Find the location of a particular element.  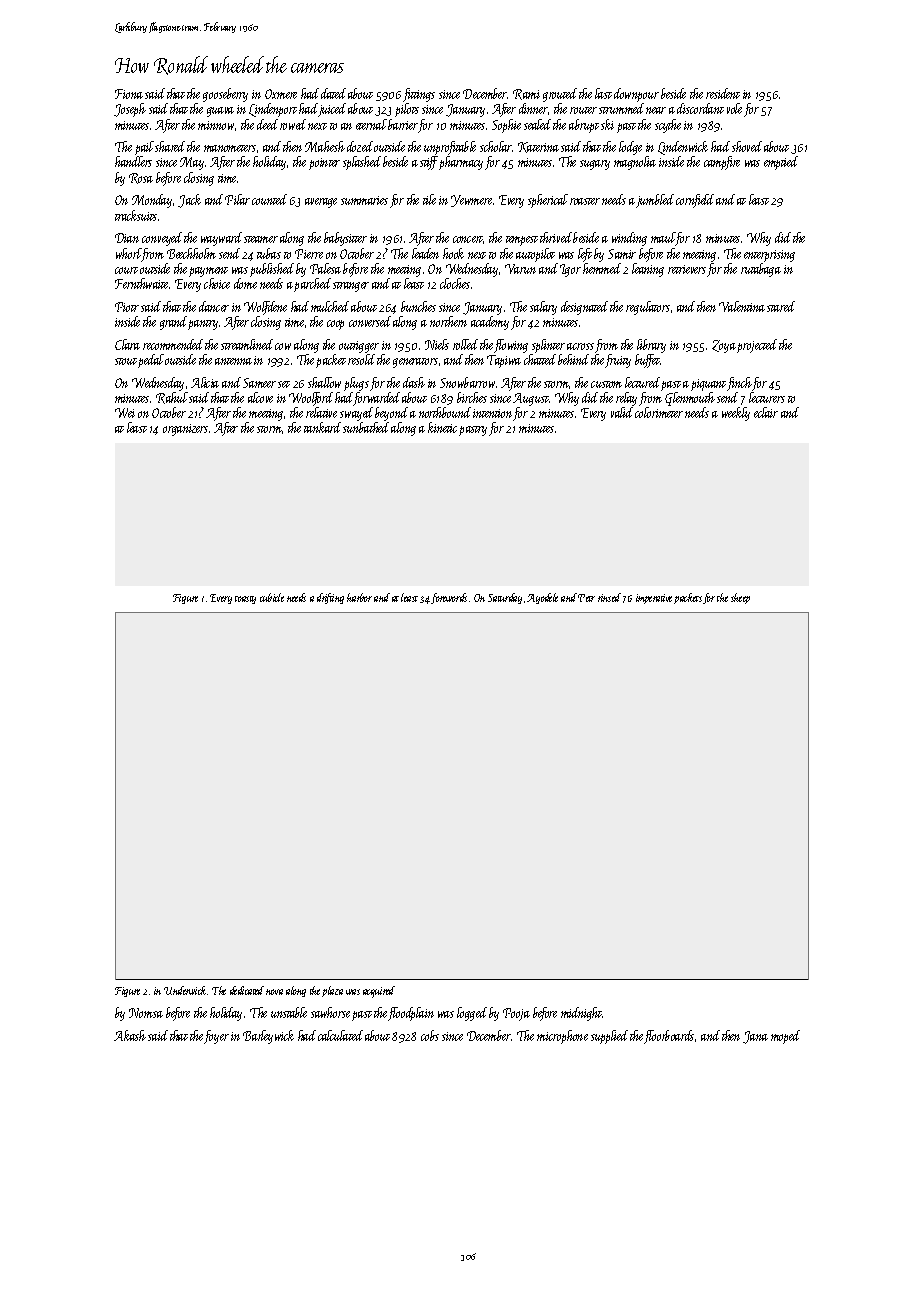

tempest is located at coordinates (522, 241).
